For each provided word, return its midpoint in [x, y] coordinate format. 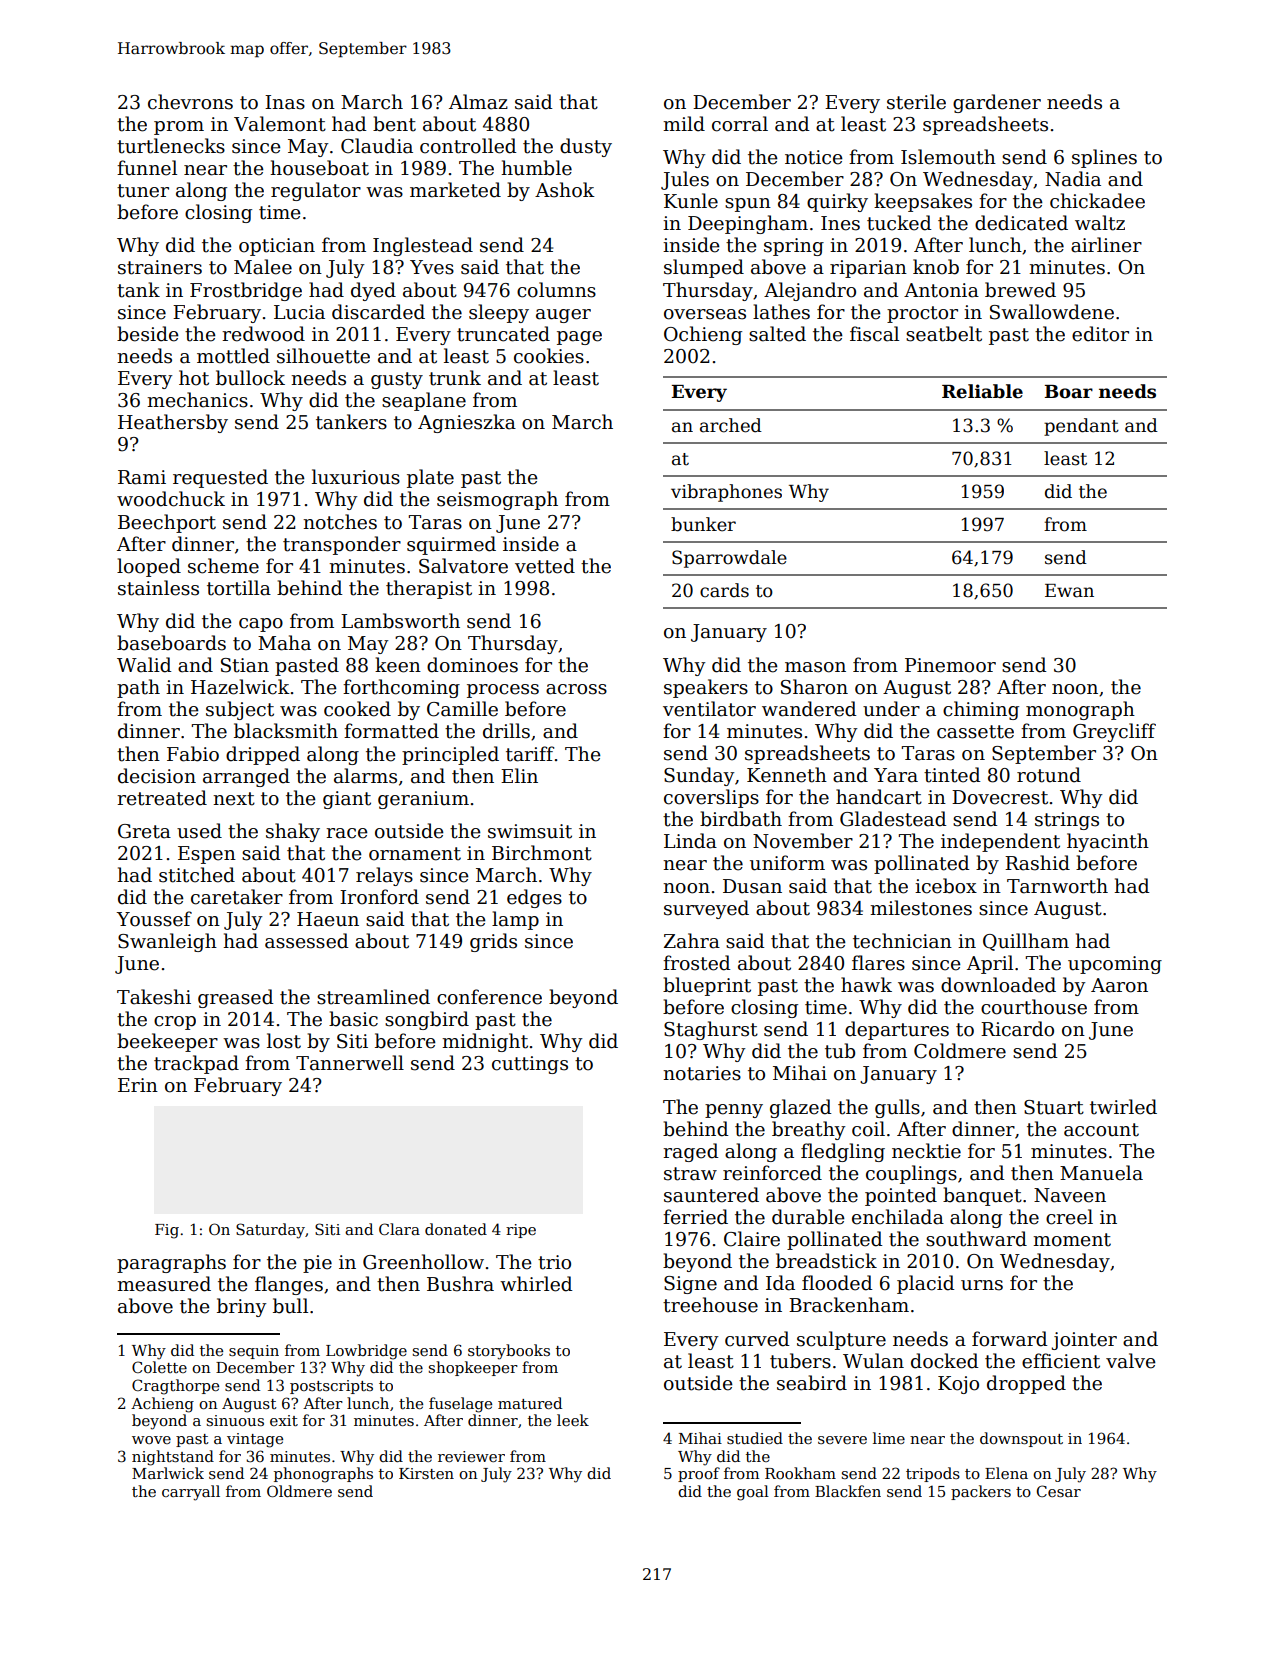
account [1101, 1130]
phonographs [323, 1475]
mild [684, 124]
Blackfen [848, 1491]
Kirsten [426, 1473]
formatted [391, 731]
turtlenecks [171, 146]
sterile [916, 102]
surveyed [706, 909]
